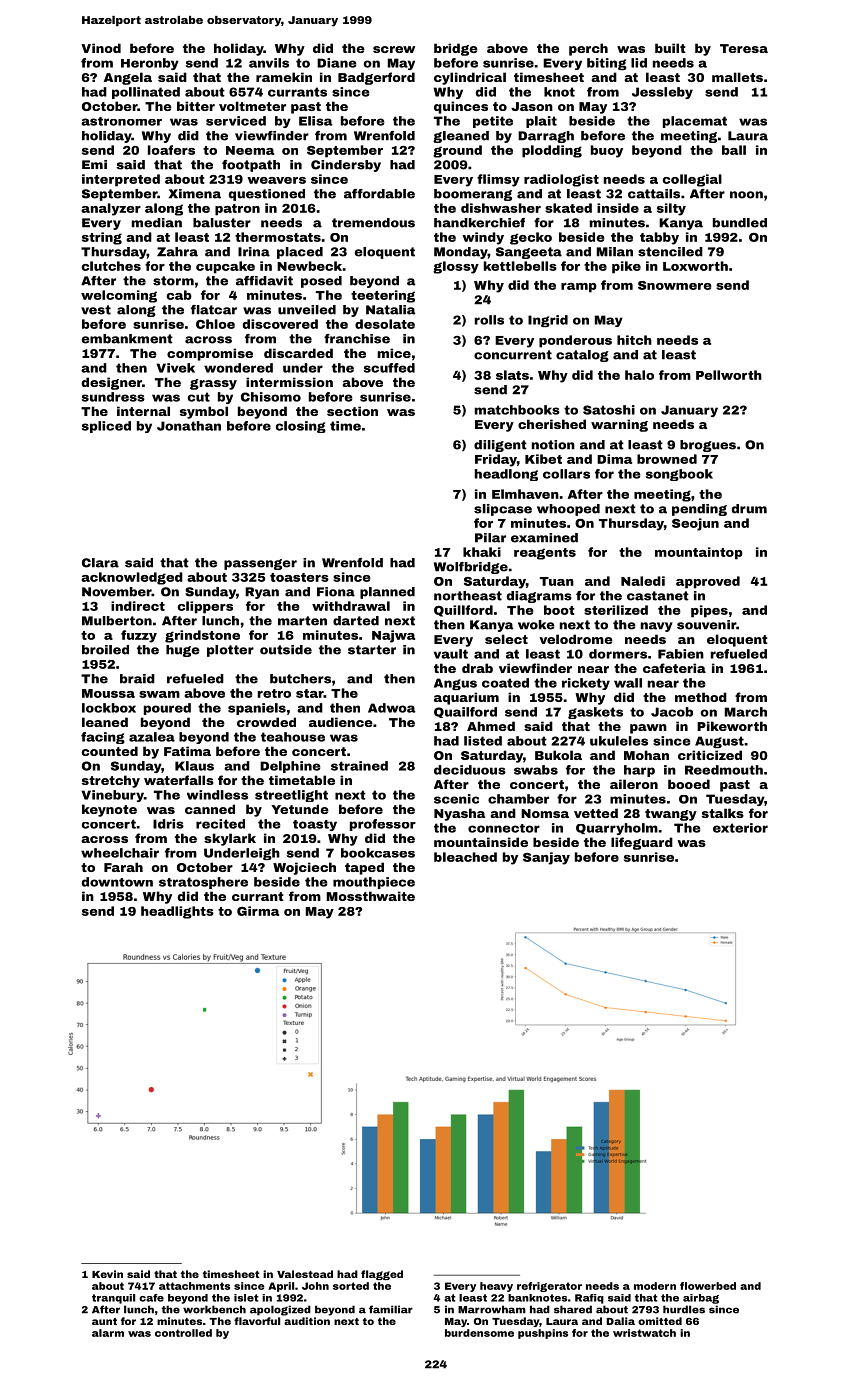 The height and width of the screenshot is (1400, 849). I want to click on Teresa, so click(744, 48).
